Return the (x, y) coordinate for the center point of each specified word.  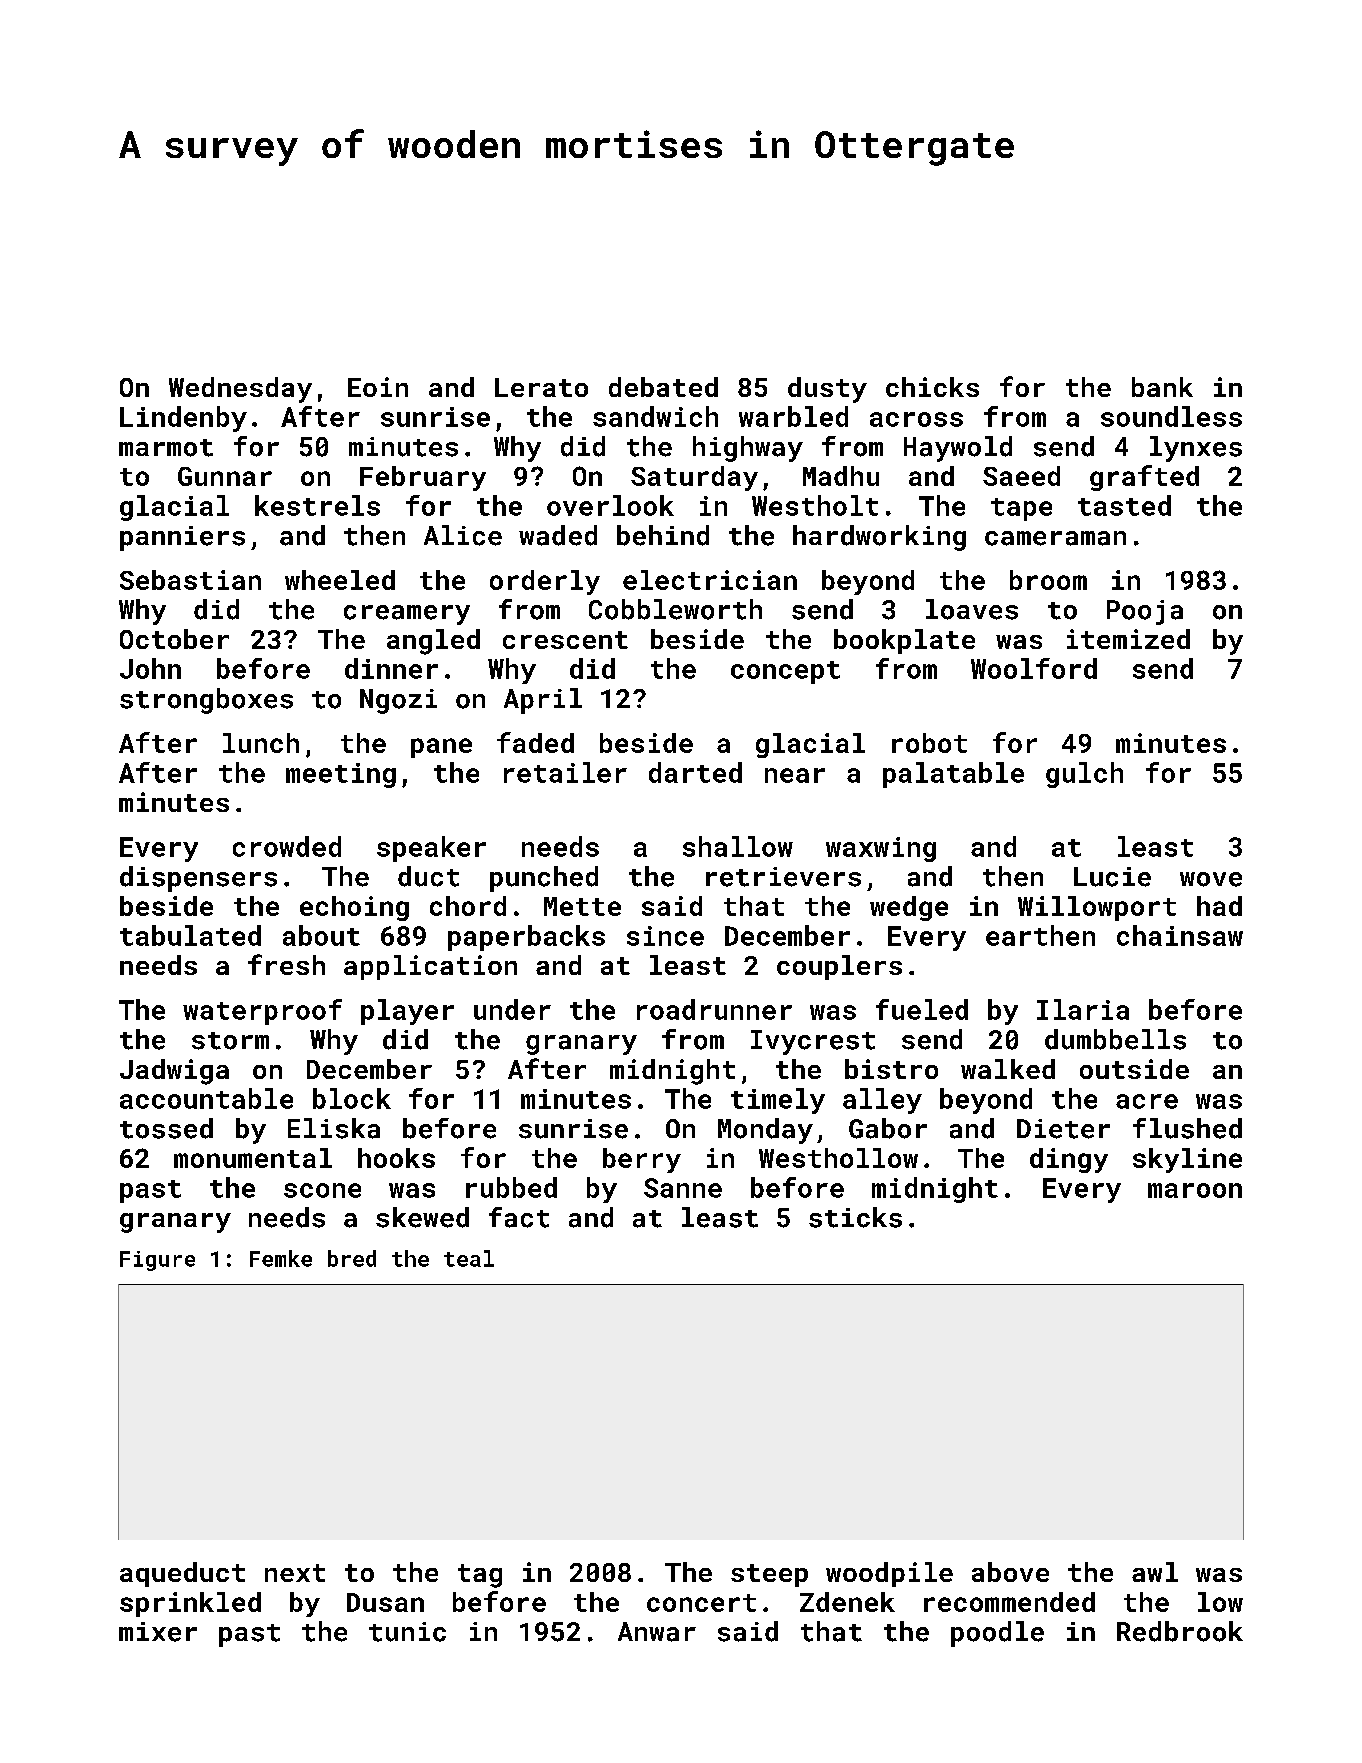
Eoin (378, 387)
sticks (855, 1217)
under (512, 1009)
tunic (407, 1632)
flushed (1187, 1128)
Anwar (657, 1632)
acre (1147, 1101)
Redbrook (1180, 1631)
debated (663, 387)
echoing (354, 908)
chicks (932, 387)
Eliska (334, 1128)
